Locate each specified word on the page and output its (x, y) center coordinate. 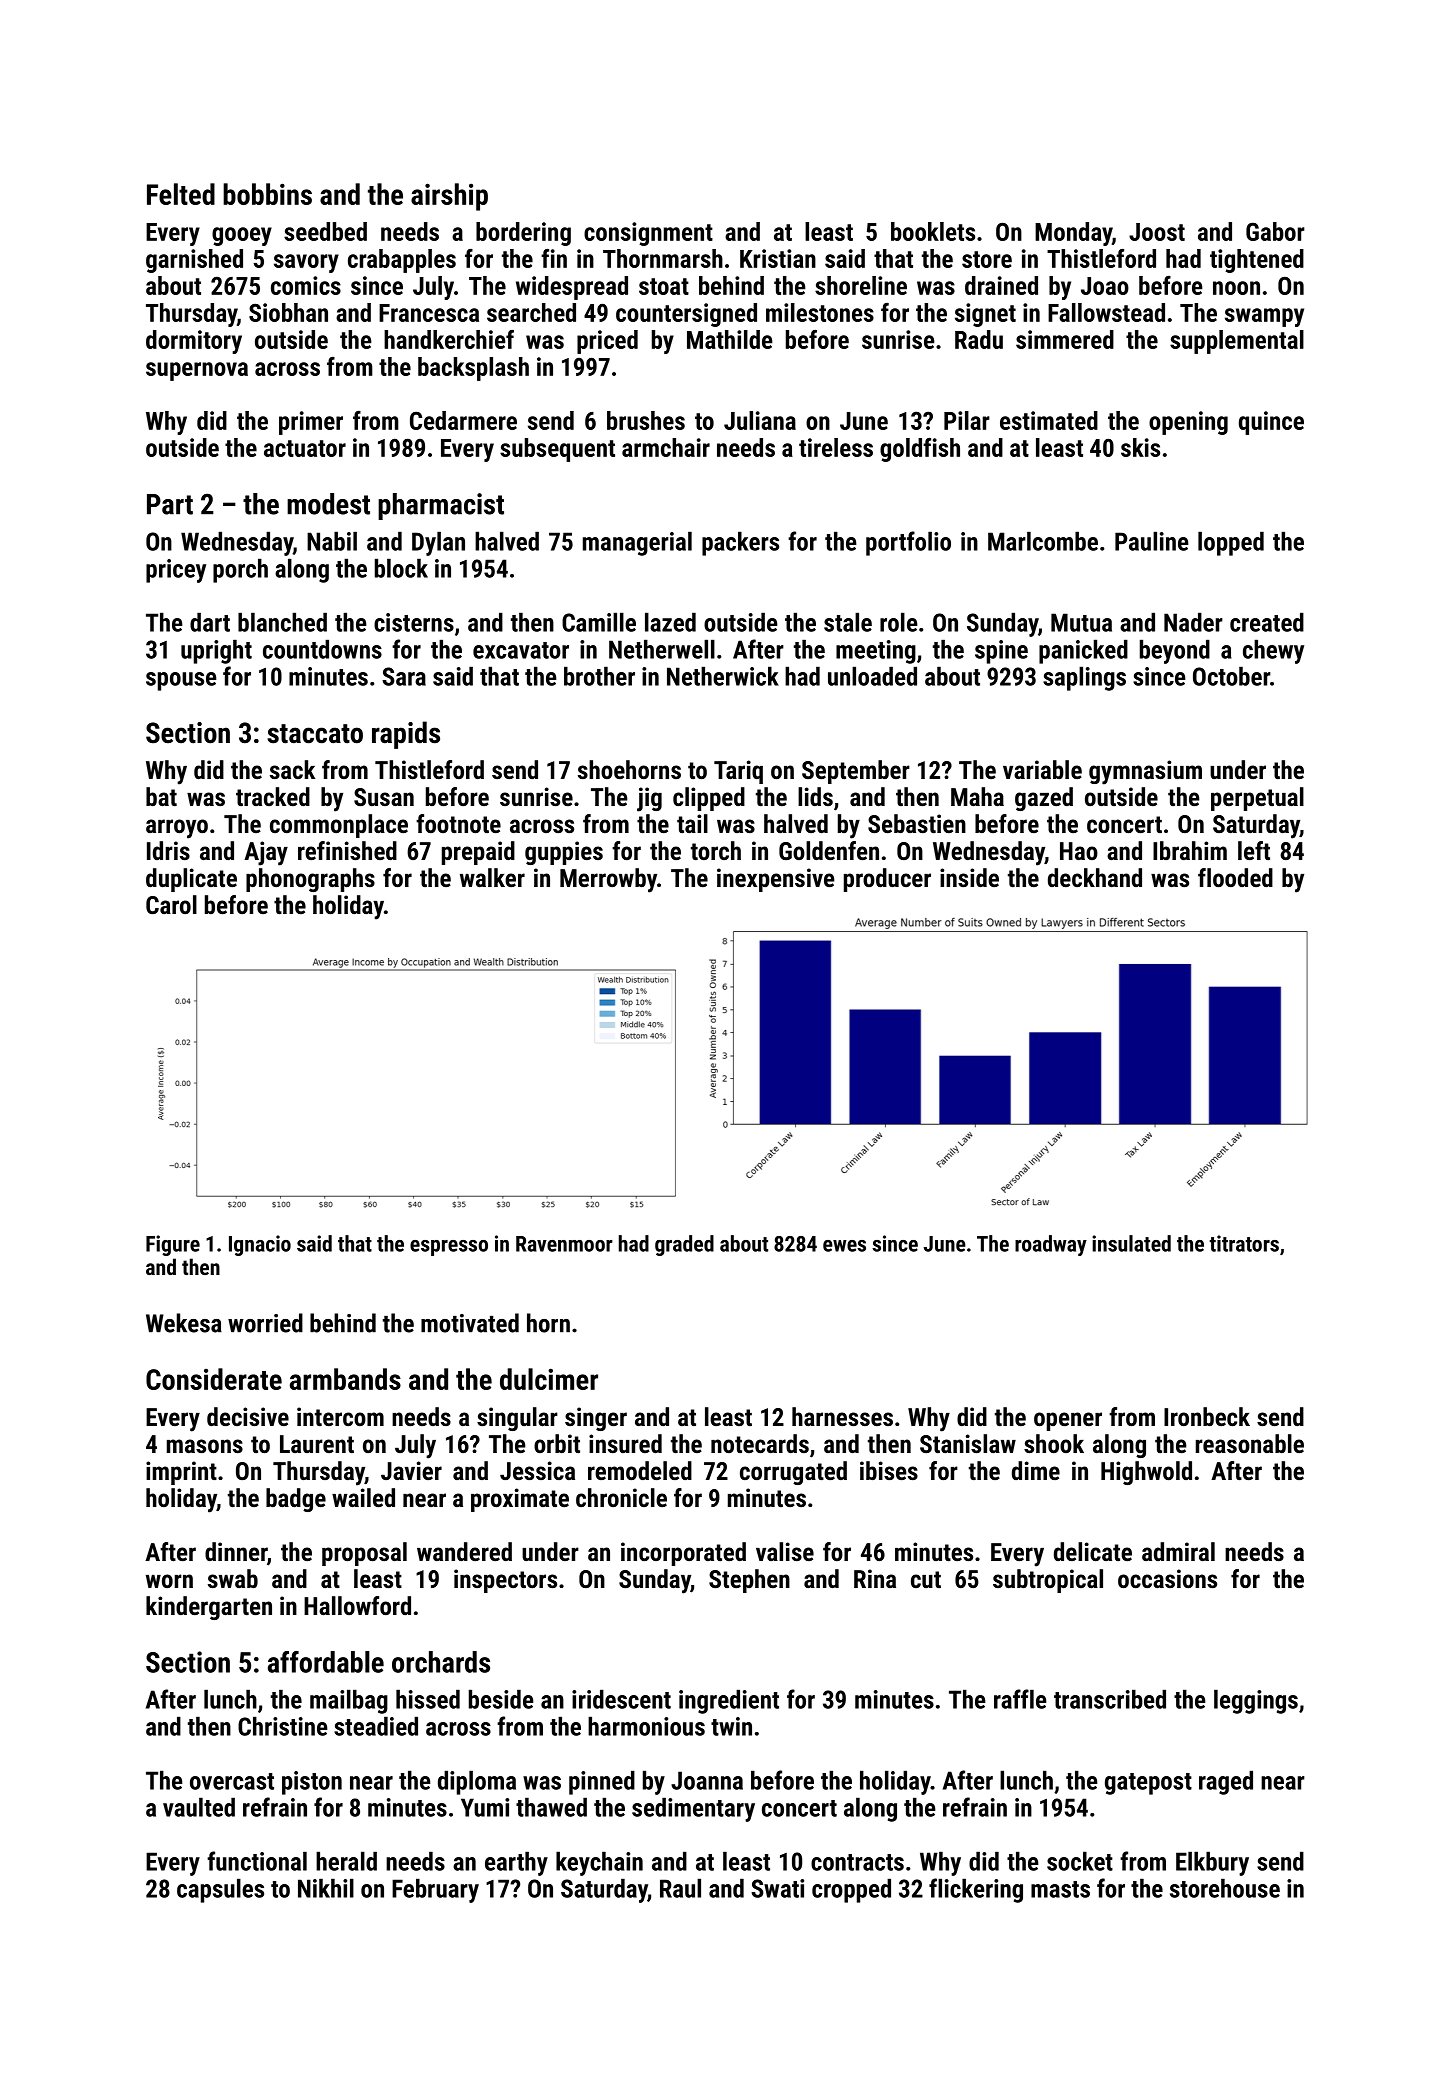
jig (649, 799)
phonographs (310, 880)
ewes (844, 1246)
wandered (464, 1551)
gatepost (1148, 1784)
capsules (220, 1890)
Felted (181, 194)
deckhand (1095, 877)
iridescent (621, 1699)
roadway (1051, 1245)
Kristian (778, 258)
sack (292, 769)
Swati (777, 1888)
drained (1001, 285)
